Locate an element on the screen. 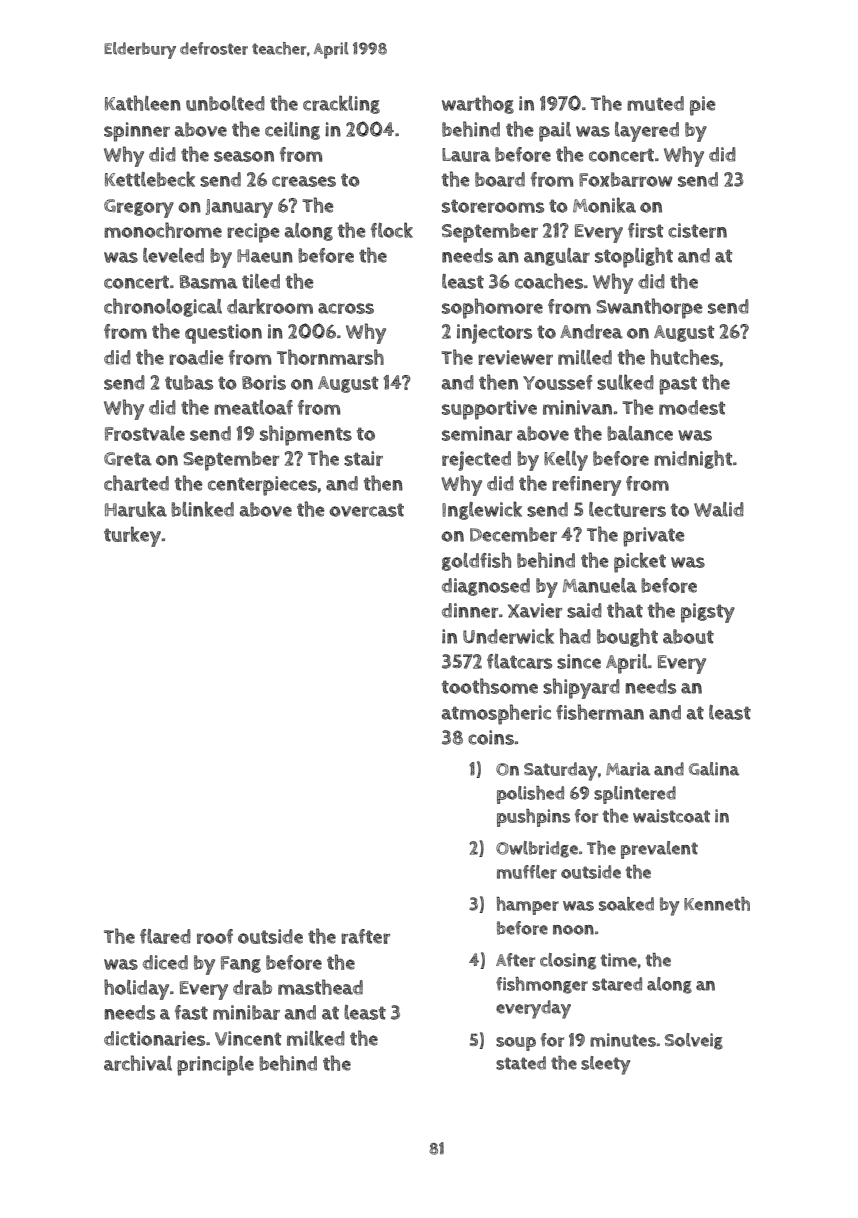  season is located at coordinates (244, 156).
